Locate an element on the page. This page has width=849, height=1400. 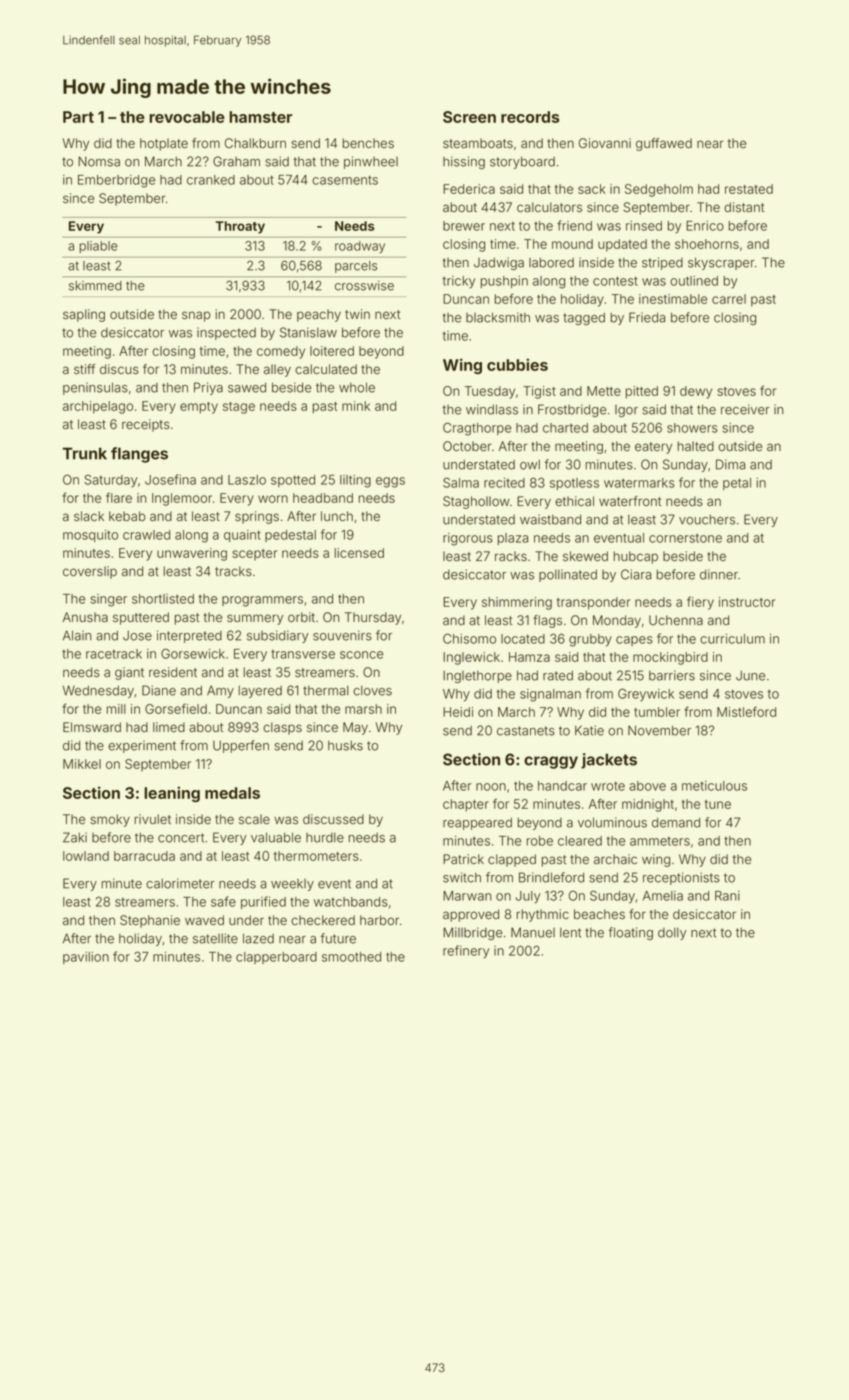
Frieda is located at coordinates (647, 317).
